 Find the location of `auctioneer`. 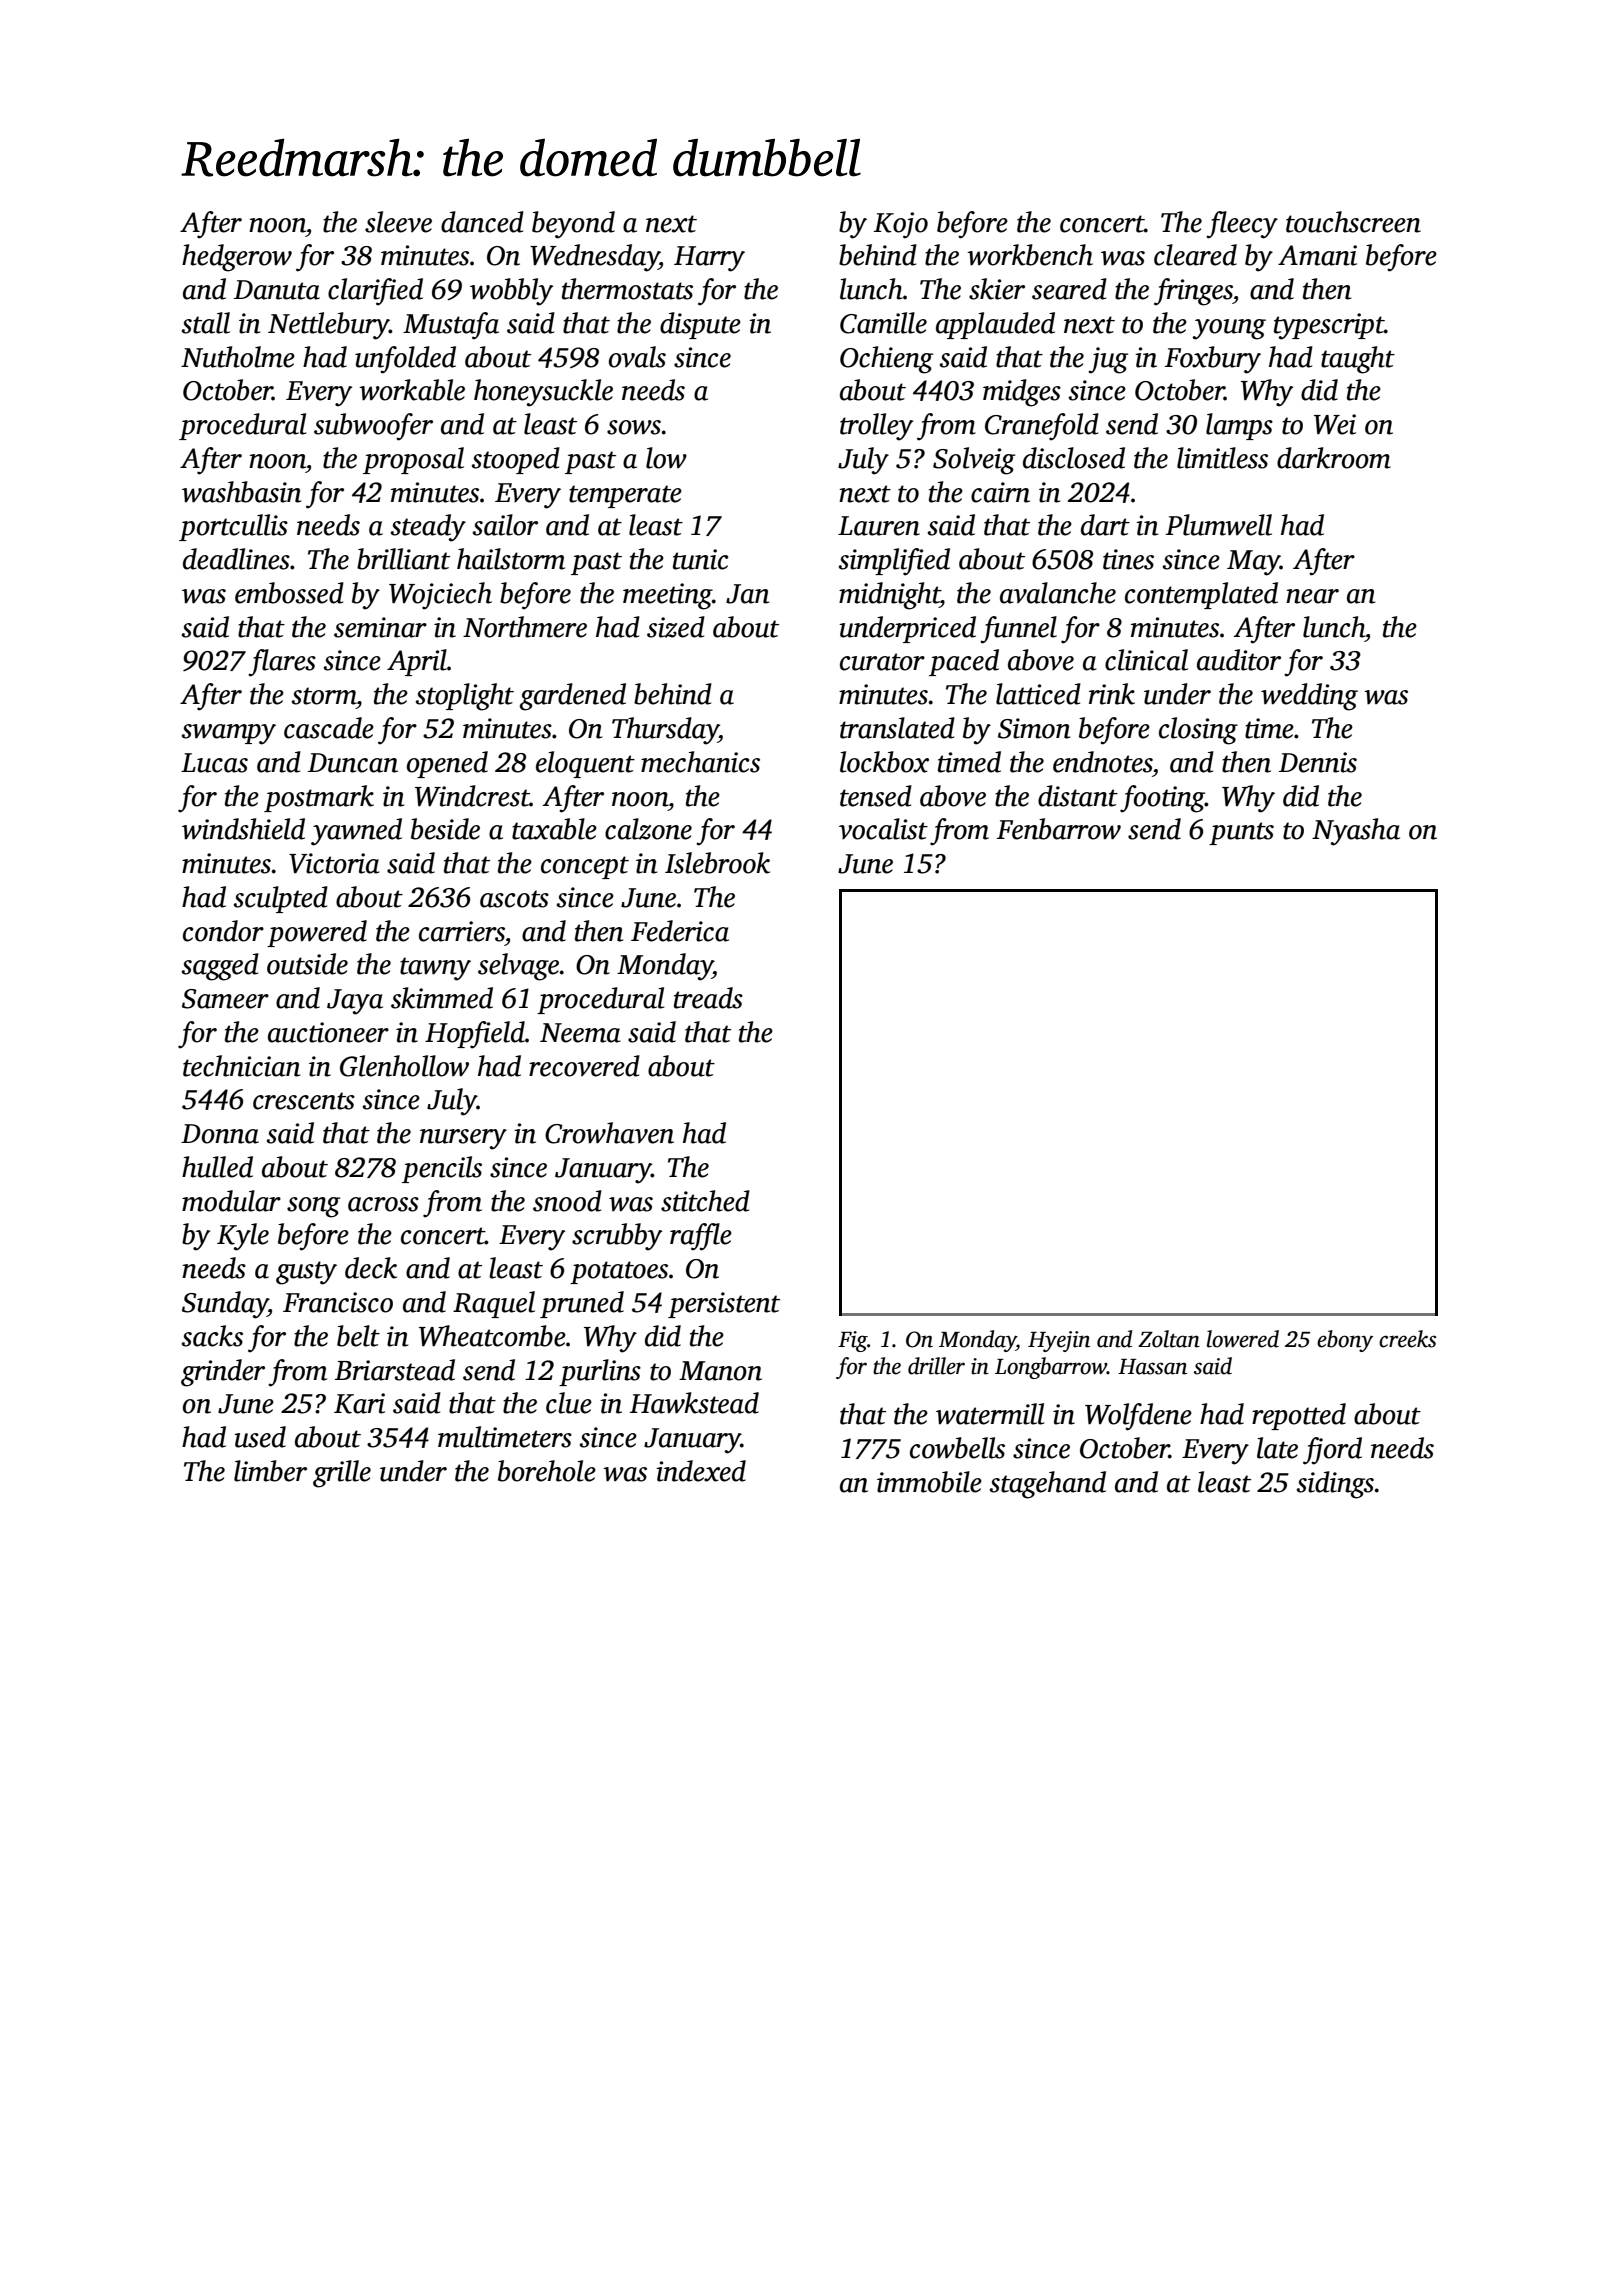

auctioneer is located at coordinates (328, 1032).
